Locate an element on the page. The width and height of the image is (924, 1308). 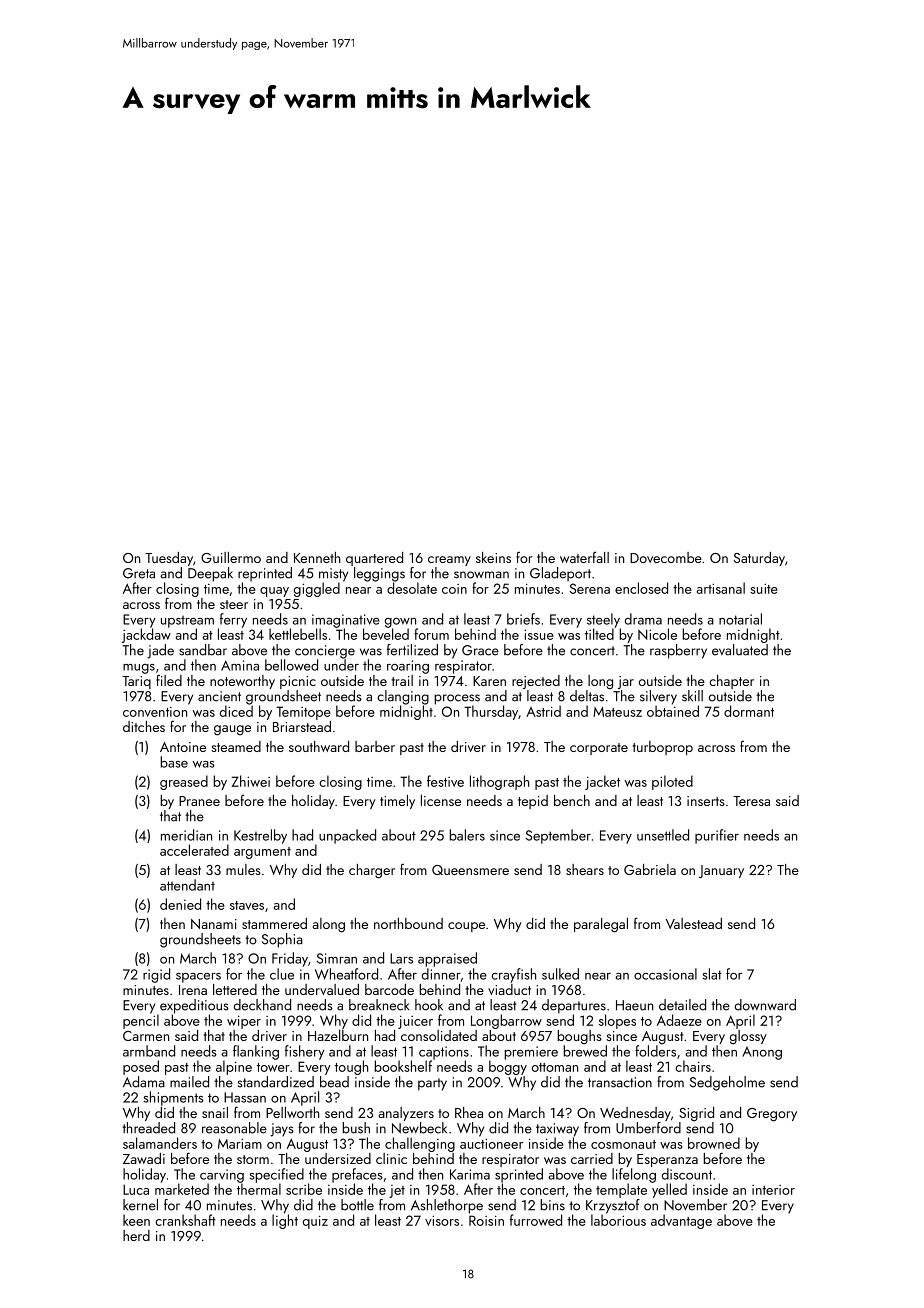
Queensmere is located at coordinates (470, 870).
